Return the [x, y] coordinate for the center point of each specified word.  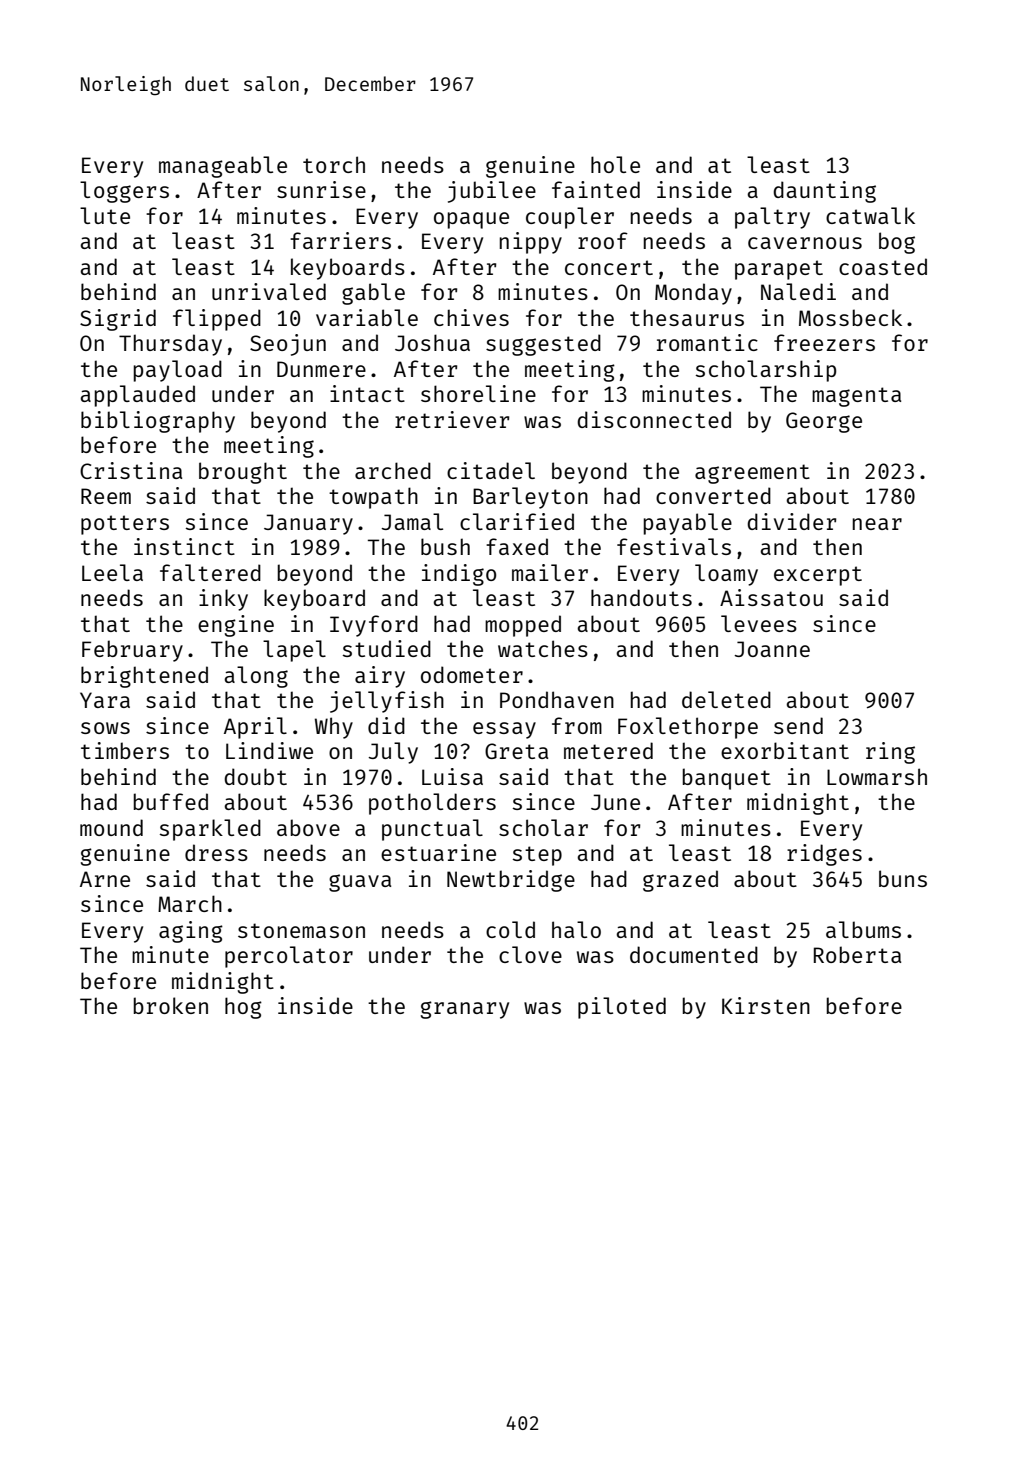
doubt [255, 776]
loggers [124, 192]
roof [603, 240]
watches [543, 648]
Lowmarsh [877, 776]
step [537, 856]
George [824, 422]
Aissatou [771, 597]
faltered [210, 572]
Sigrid [118, 320]
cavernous [805, 243]
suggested [543, 345]
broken [171, 1005]
